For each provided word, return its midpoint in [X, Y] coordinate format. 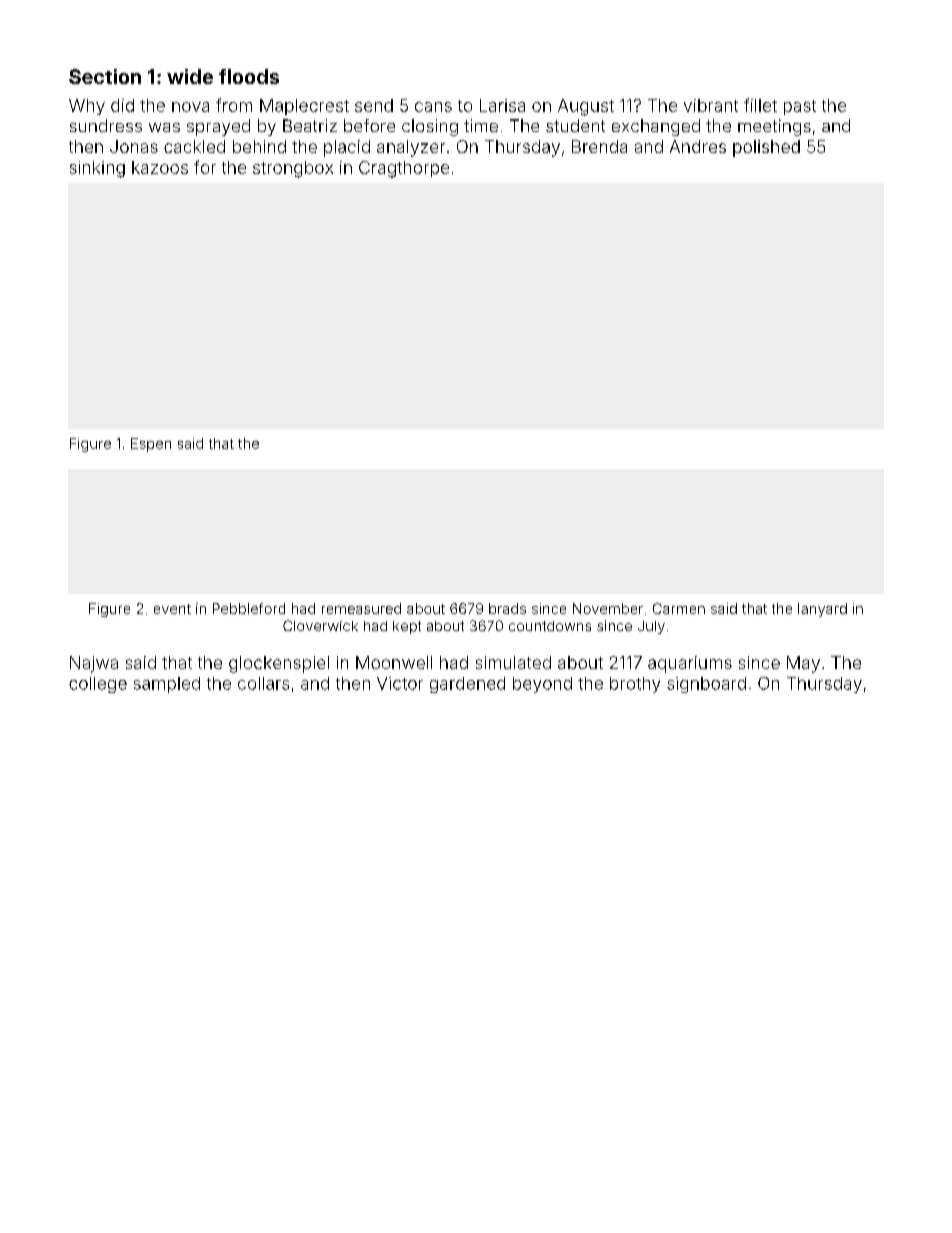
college [98, 685]
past [800, 107]
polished [766, 148]
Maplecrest [304, 107]
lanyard [822, 610]
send [374, 105]
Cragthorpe [404, 169]
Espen [151, 445]
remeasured [361, 608]
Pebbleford [249, 608]
